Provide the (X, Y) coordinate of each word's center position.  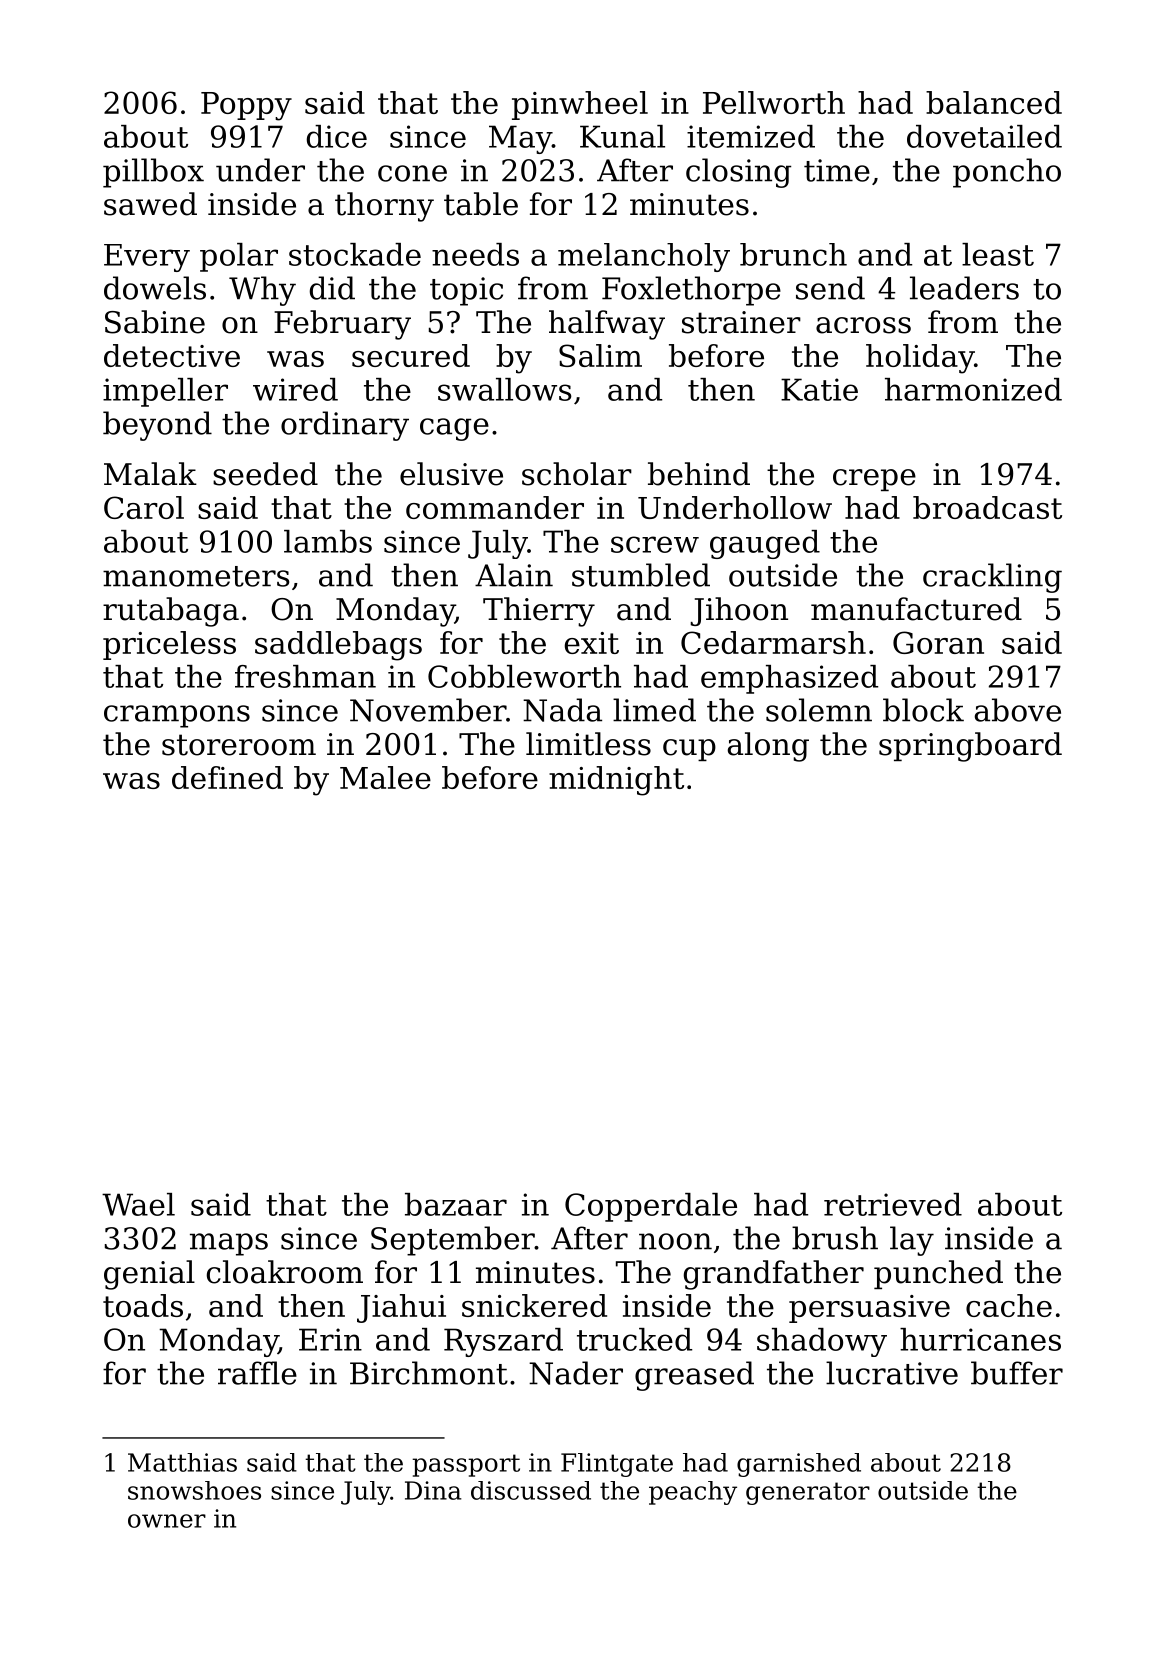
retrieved (893, 1204)
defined (227, 777)
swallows (505, 389)
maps (229, 1244)
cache (1009, 1305)
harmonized (973, 389)
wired (295, 389)
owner (167, 1521)
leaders (964, 288)
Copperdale (651, 1207)
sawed (150, 204)
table (481, 204)
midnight (616, 781)
